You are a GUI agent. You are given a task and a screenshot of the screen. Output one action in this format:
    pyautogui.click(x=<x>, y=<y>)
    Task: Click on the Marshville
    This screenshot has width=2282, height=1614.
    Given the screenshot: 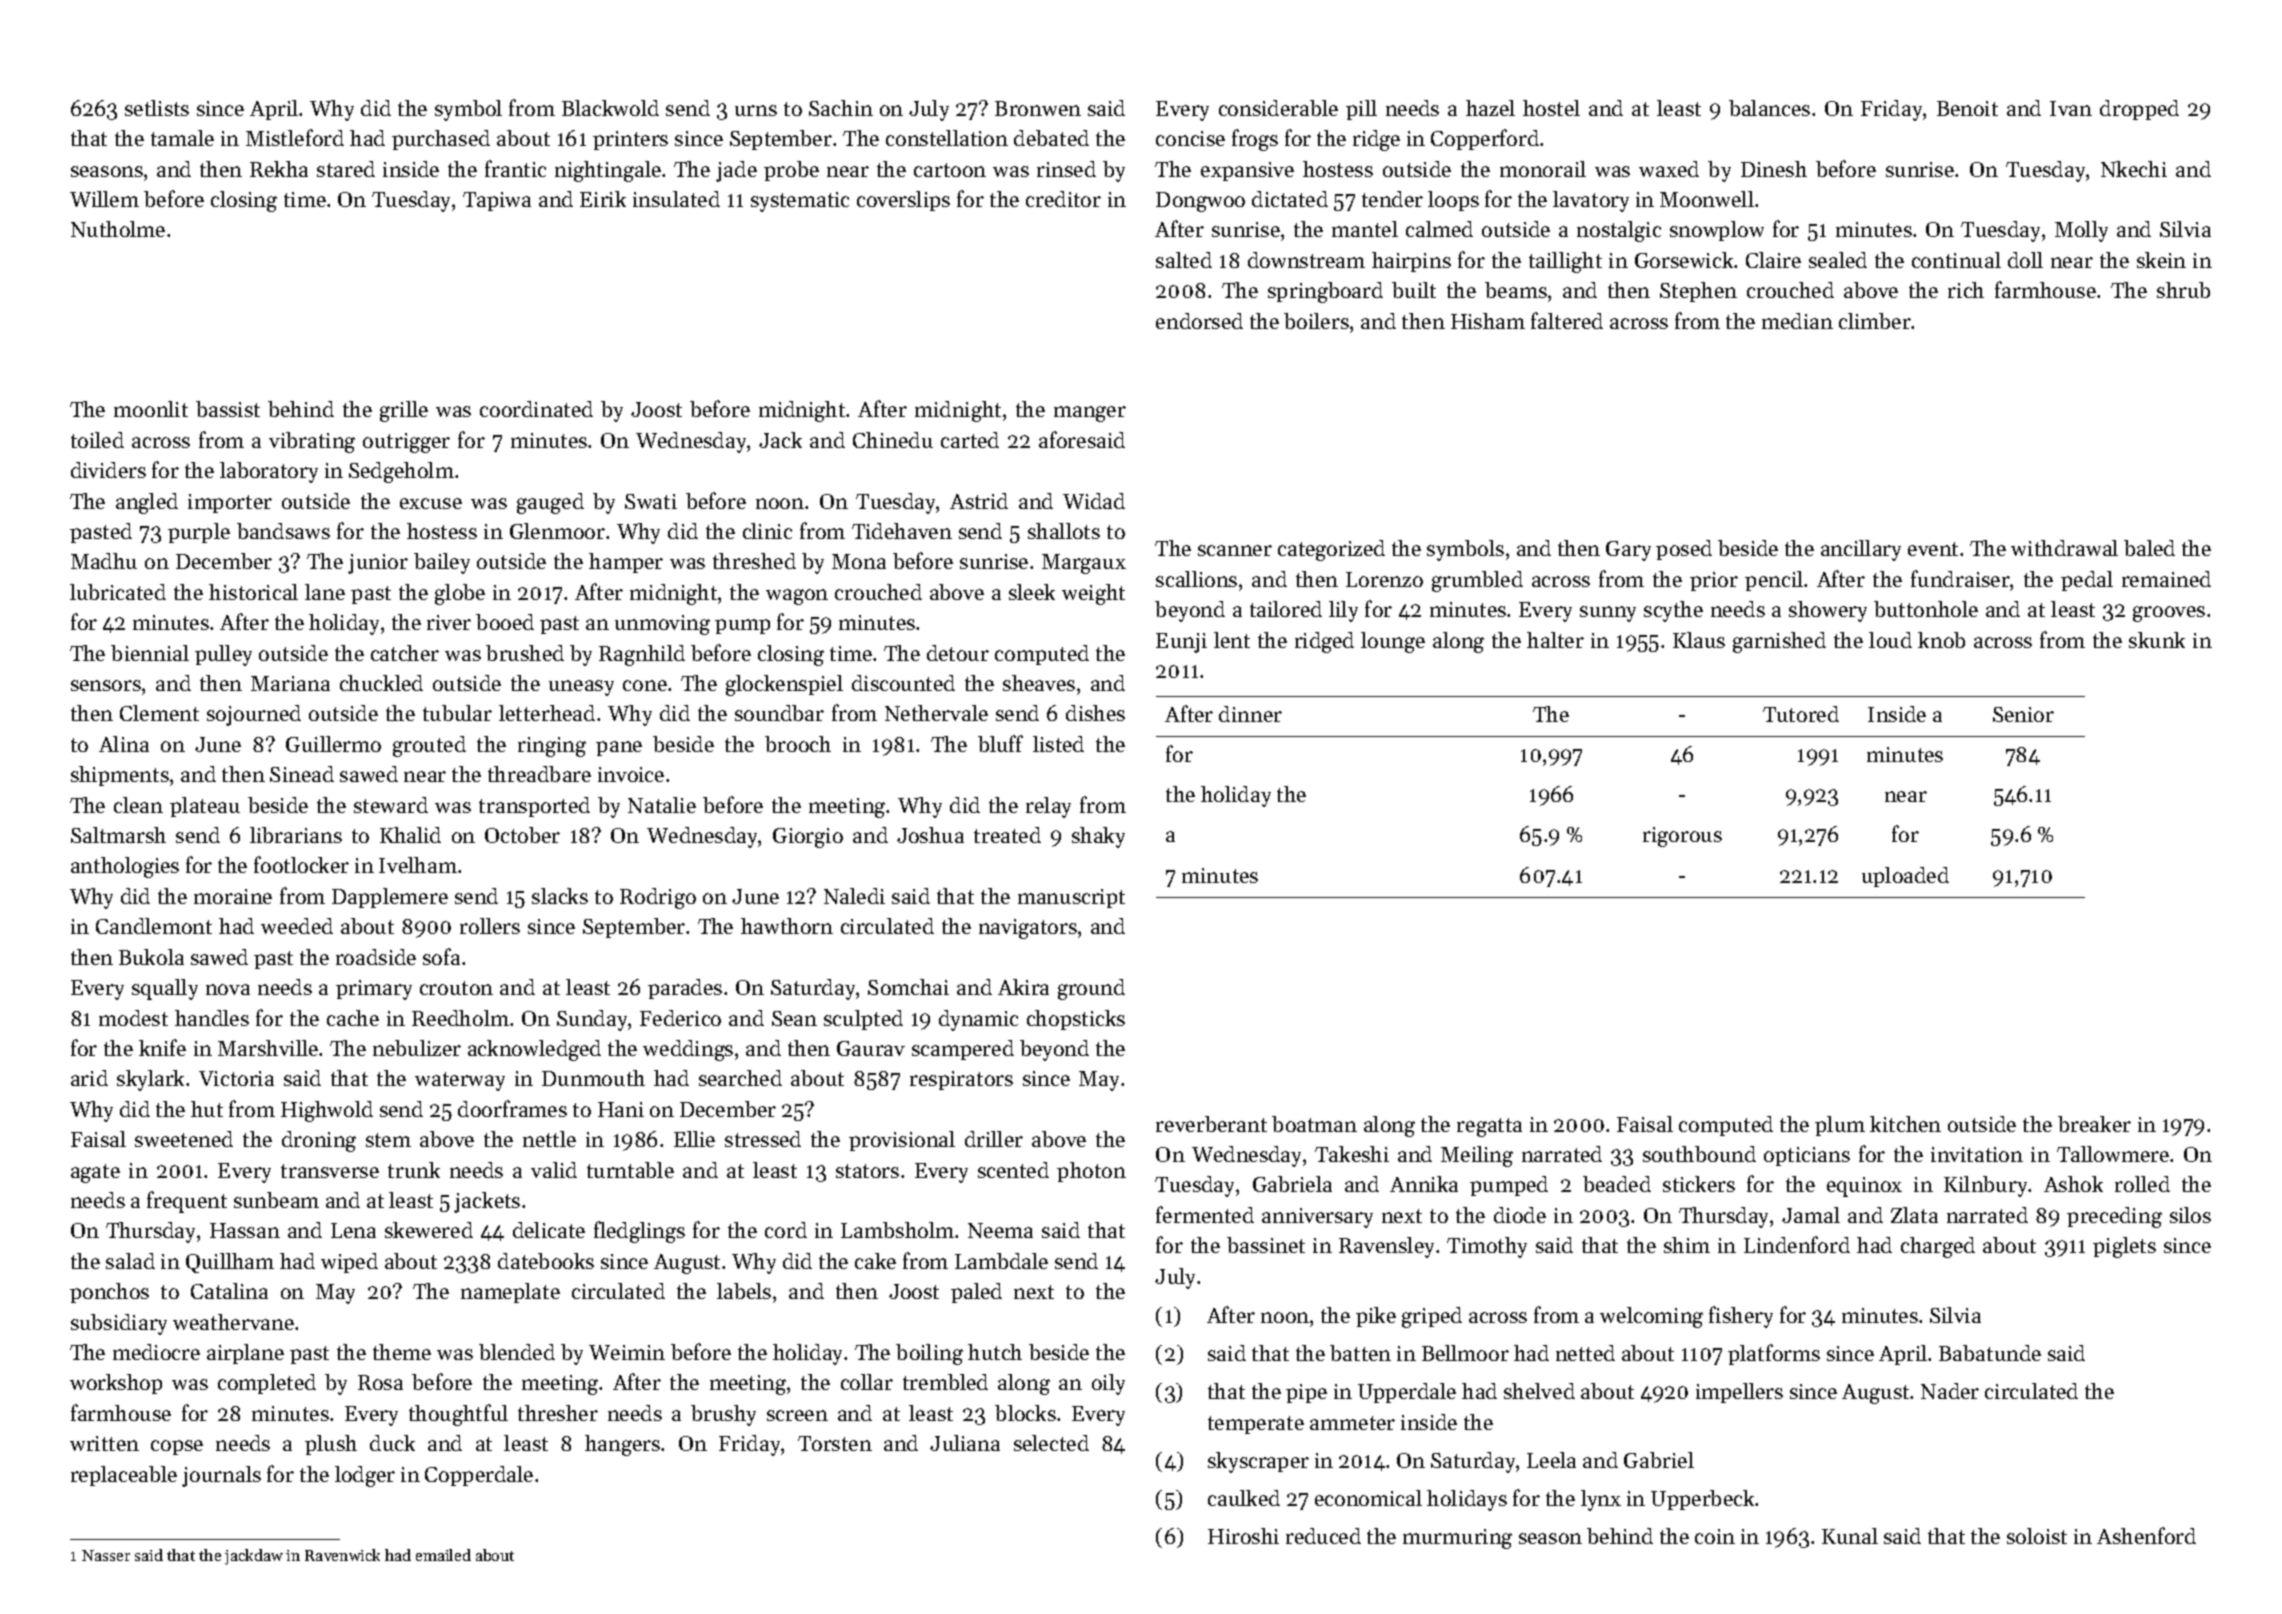 What is the action you would take?
    pyautogui.click(x=268, y=1048)
